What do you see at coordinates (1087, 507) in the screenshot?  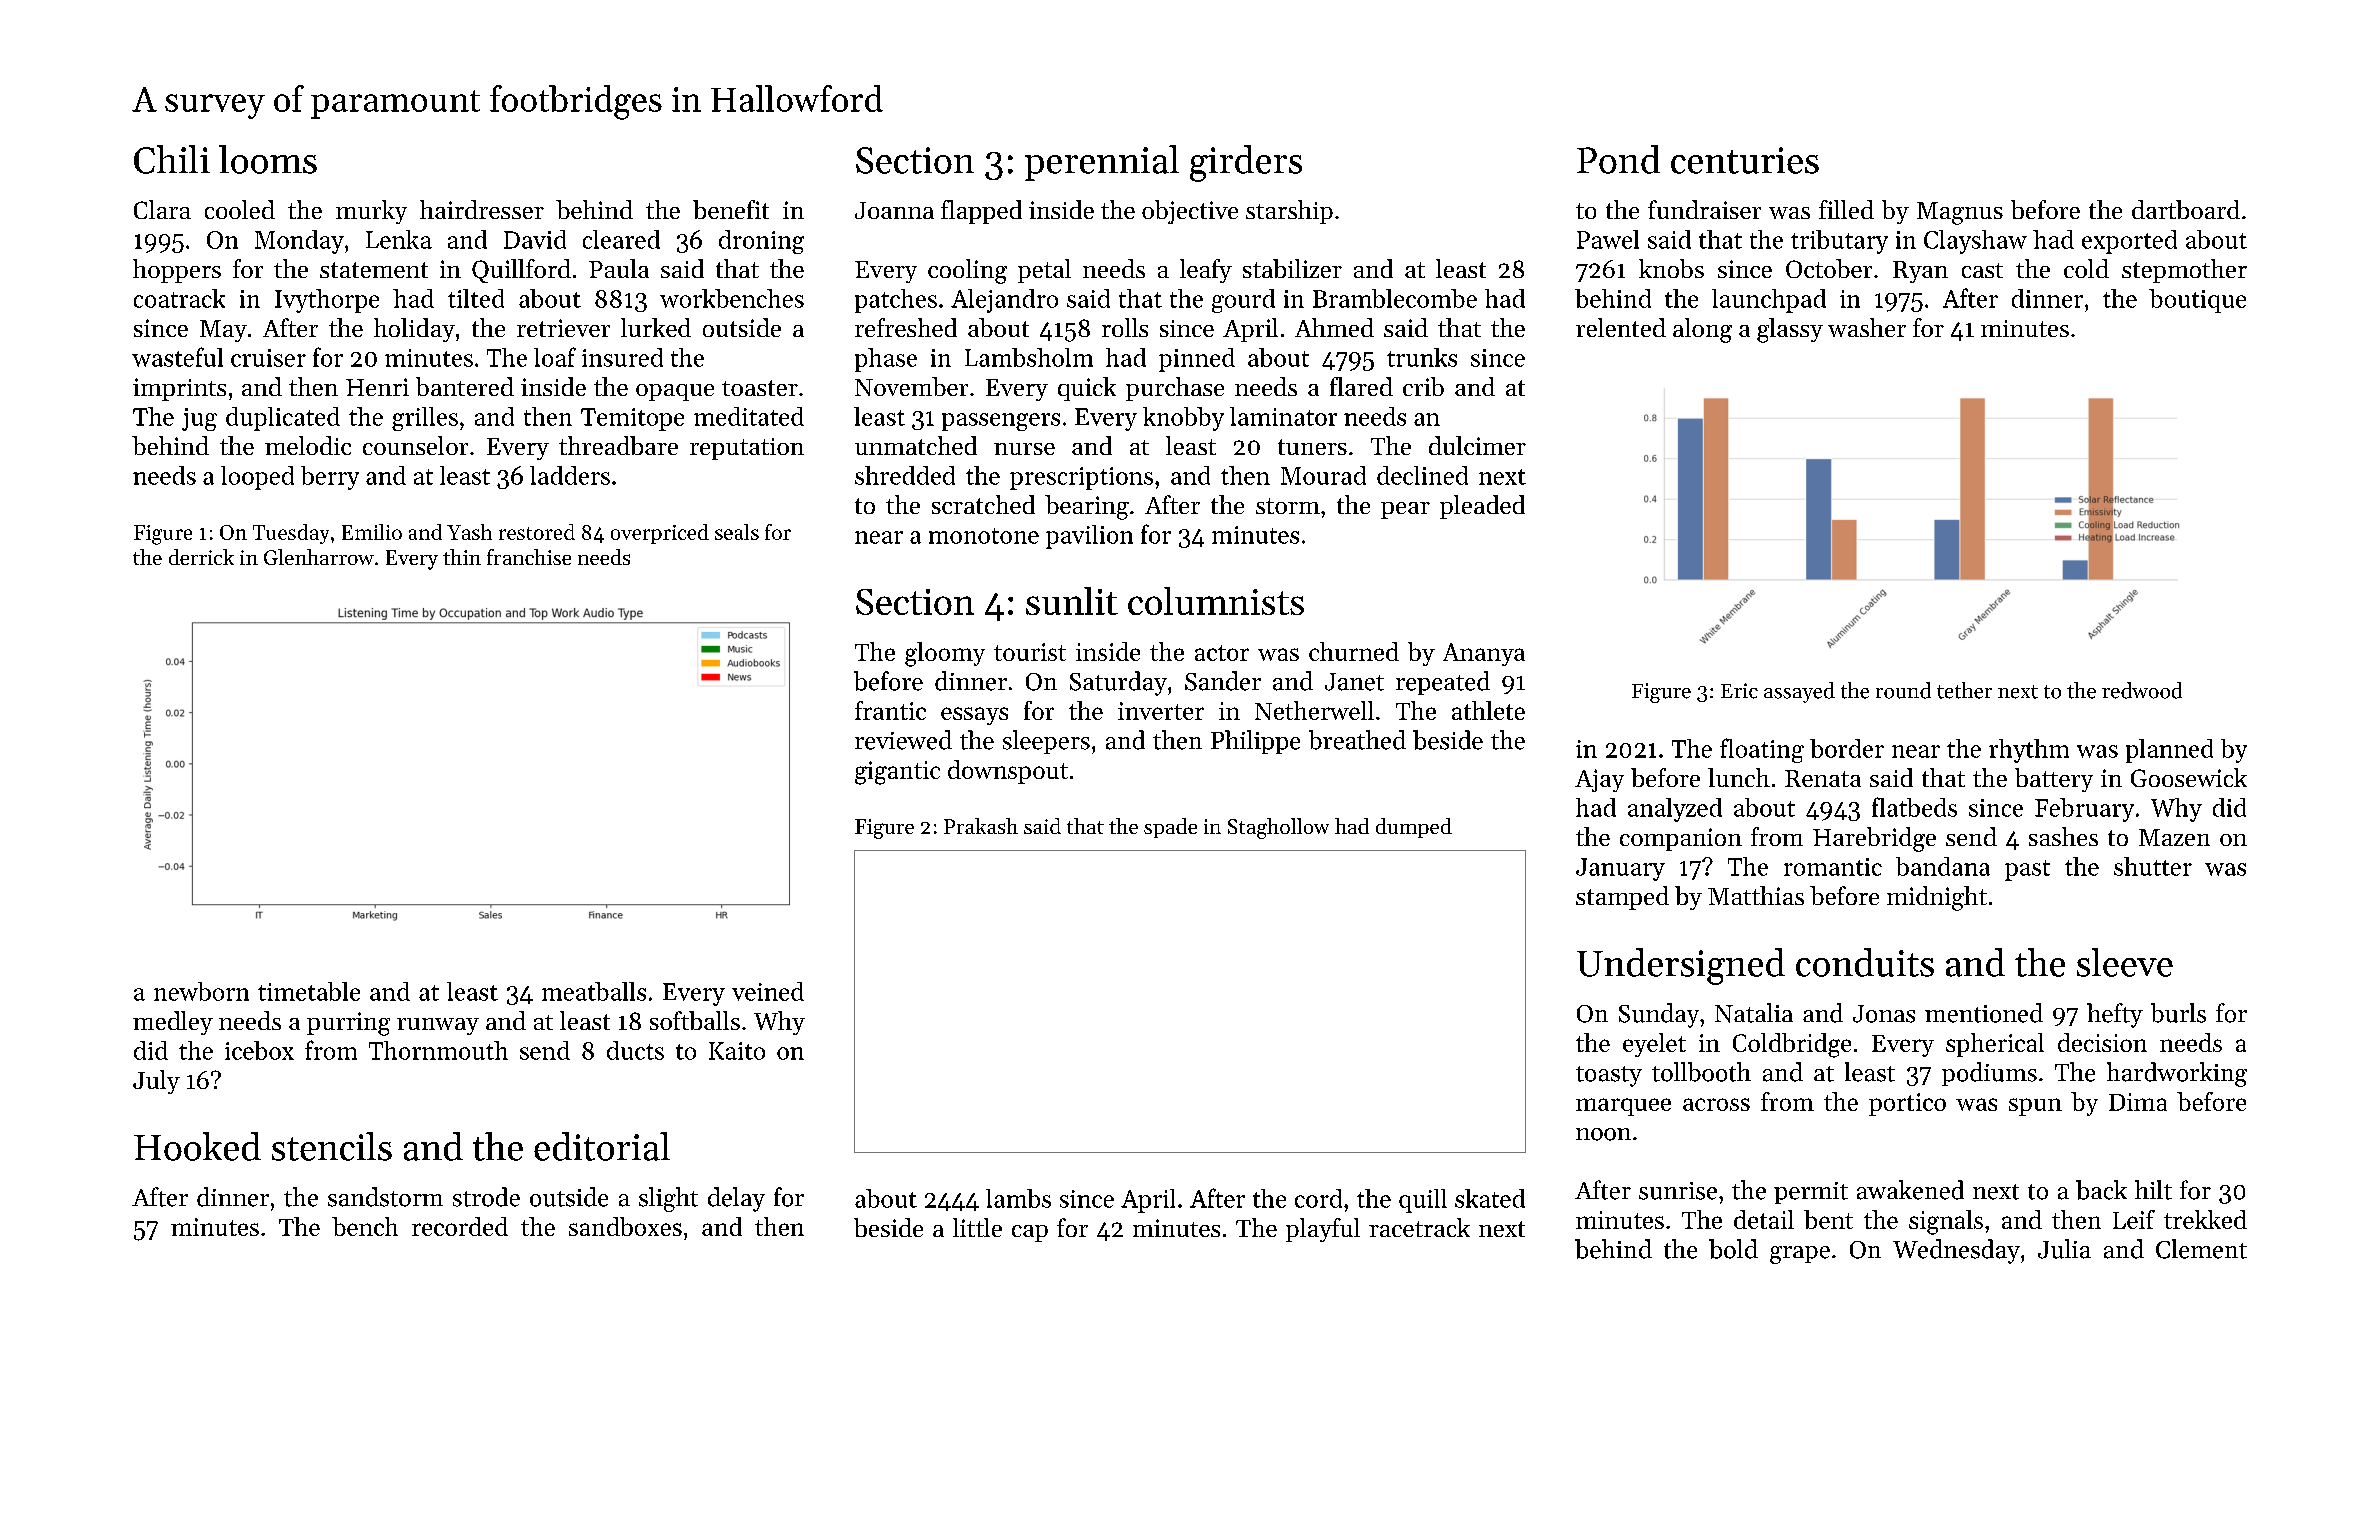 I see `bearing` at bounding box center [1087, 507].
